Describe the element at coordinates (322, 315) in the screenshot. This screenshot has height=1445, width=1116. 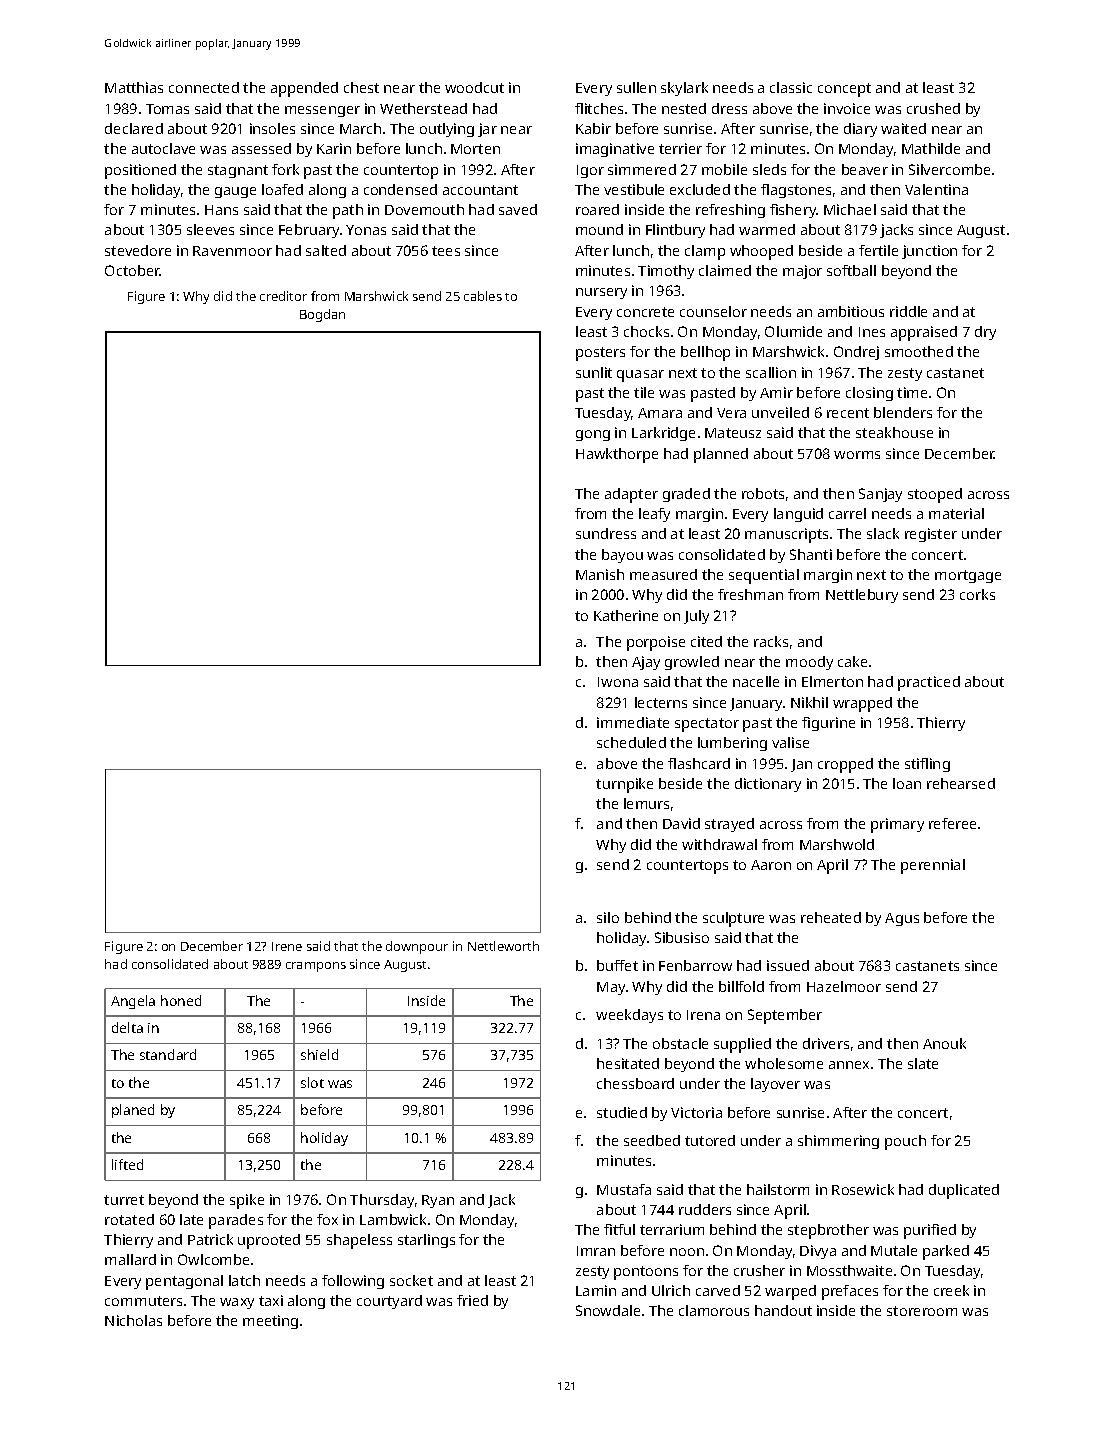
I see `Bogdan` at that location.
